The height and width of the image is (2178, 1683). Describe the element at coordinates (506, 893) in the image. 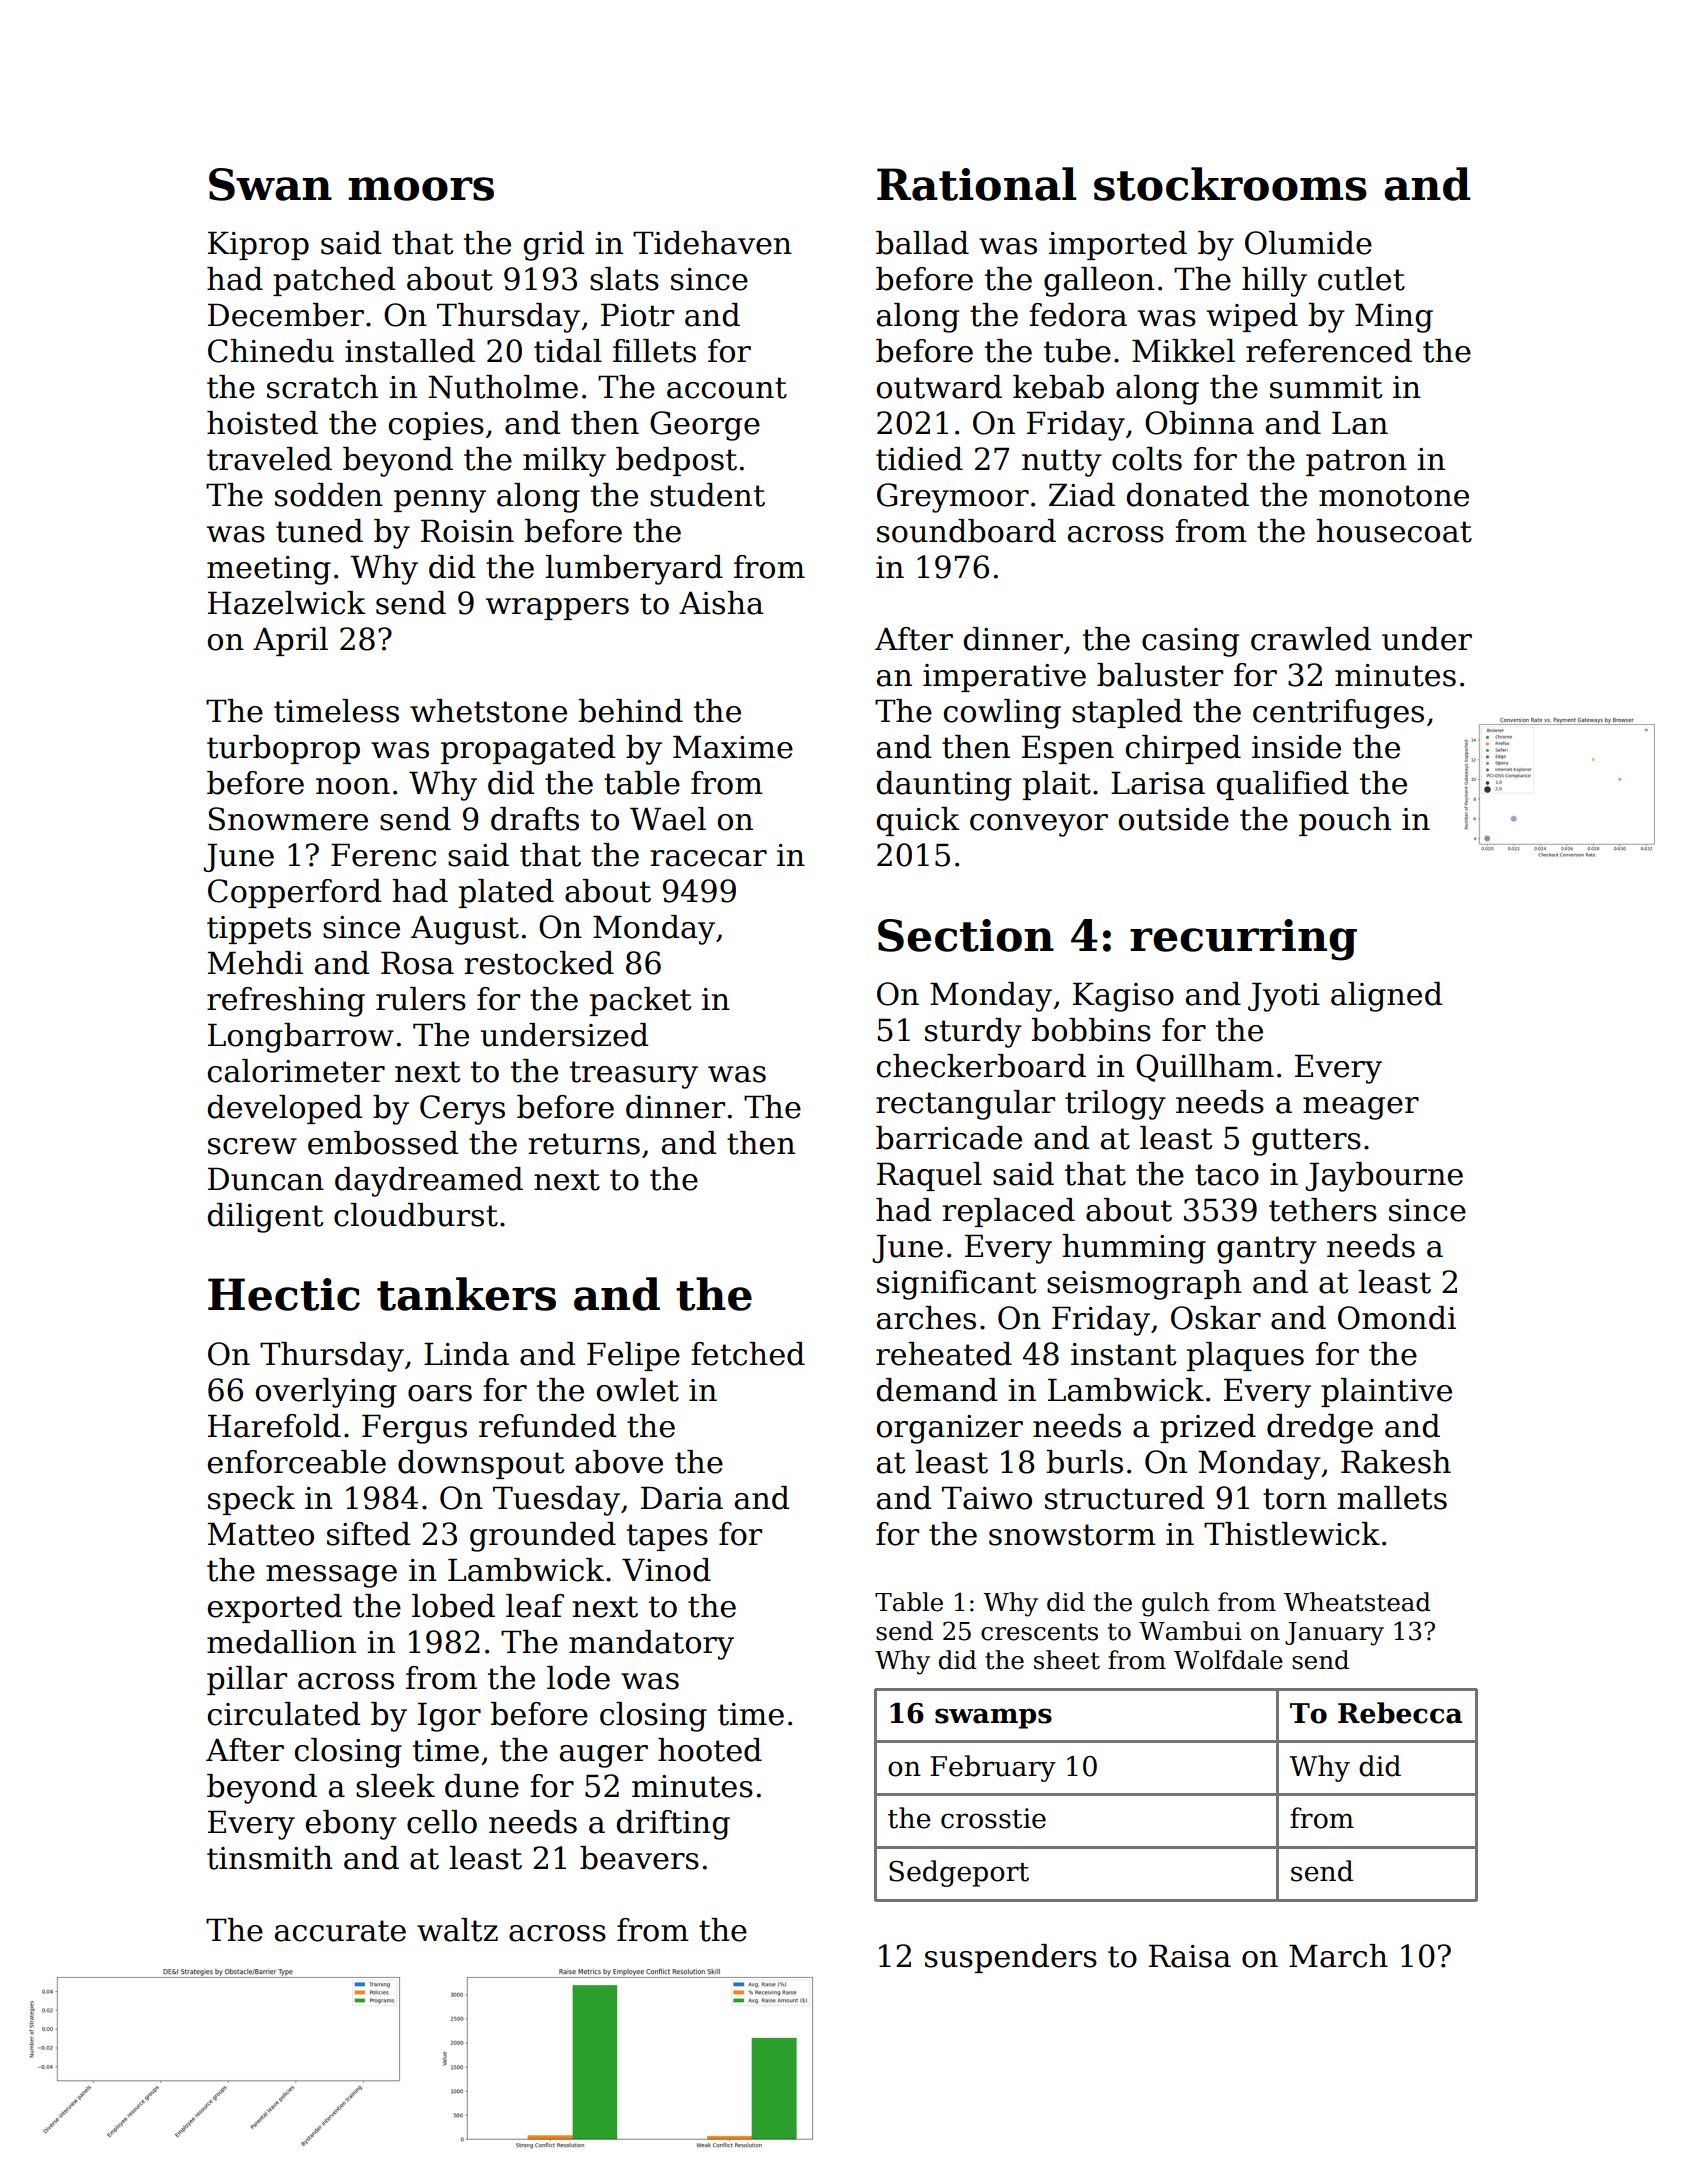

I see `plated` at that location.
